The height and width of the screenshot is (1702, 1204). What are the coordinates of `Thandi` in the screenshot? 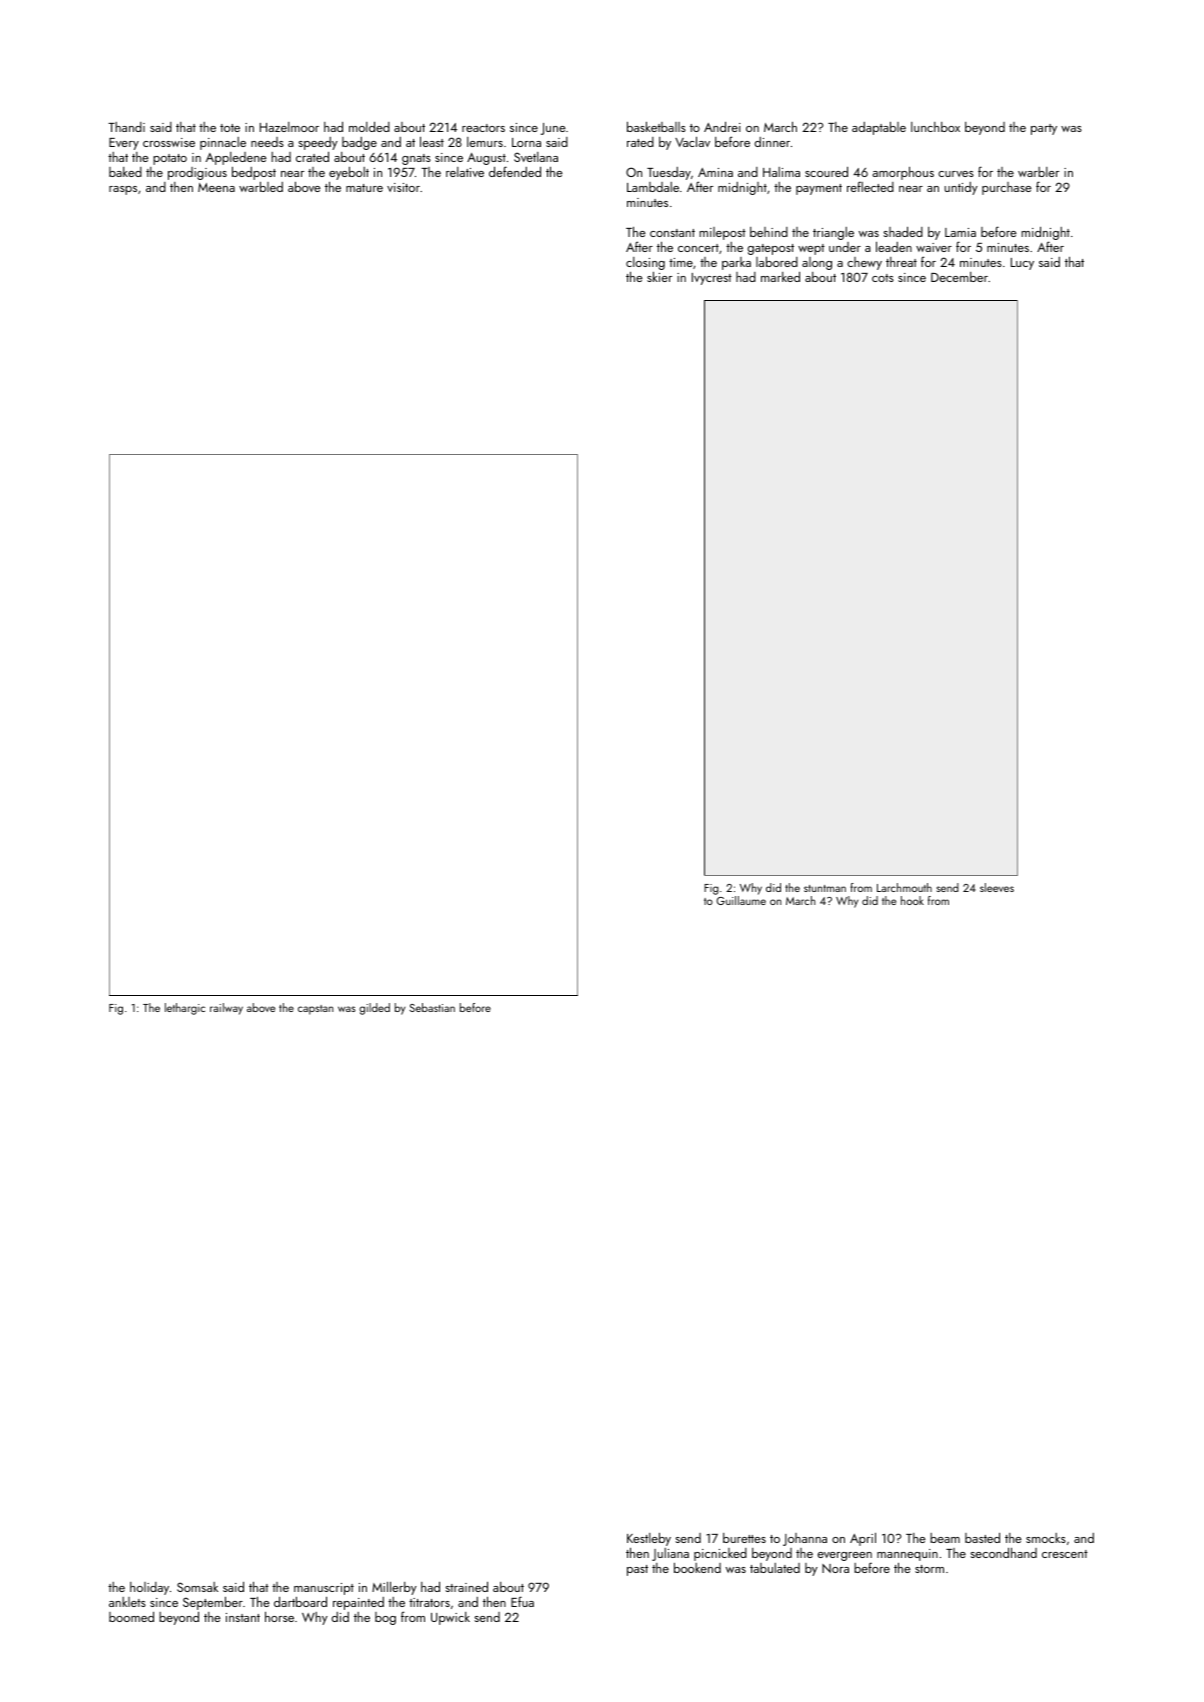 It's located at (126, 127).
